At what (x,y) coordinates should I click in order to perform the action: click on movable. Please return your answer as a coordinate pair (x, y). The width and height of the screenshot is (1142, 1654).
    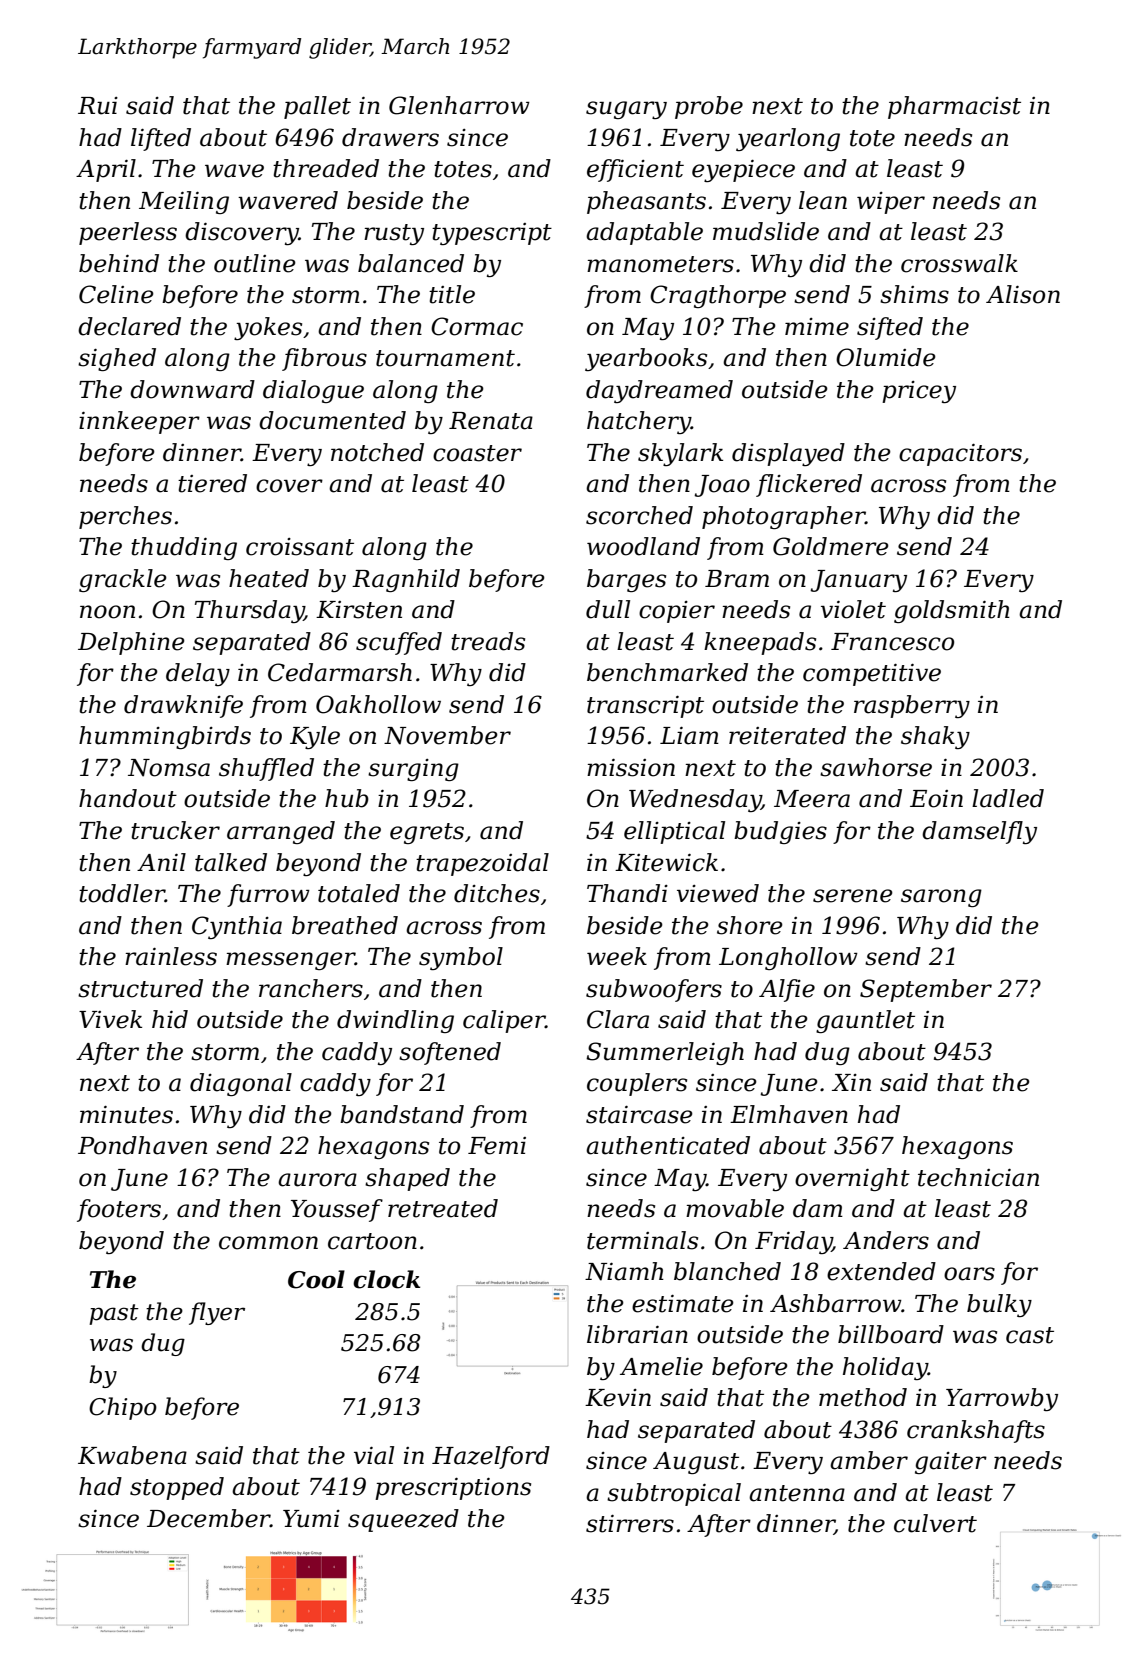
    Looking at the image, I should click on (735, 1208).
